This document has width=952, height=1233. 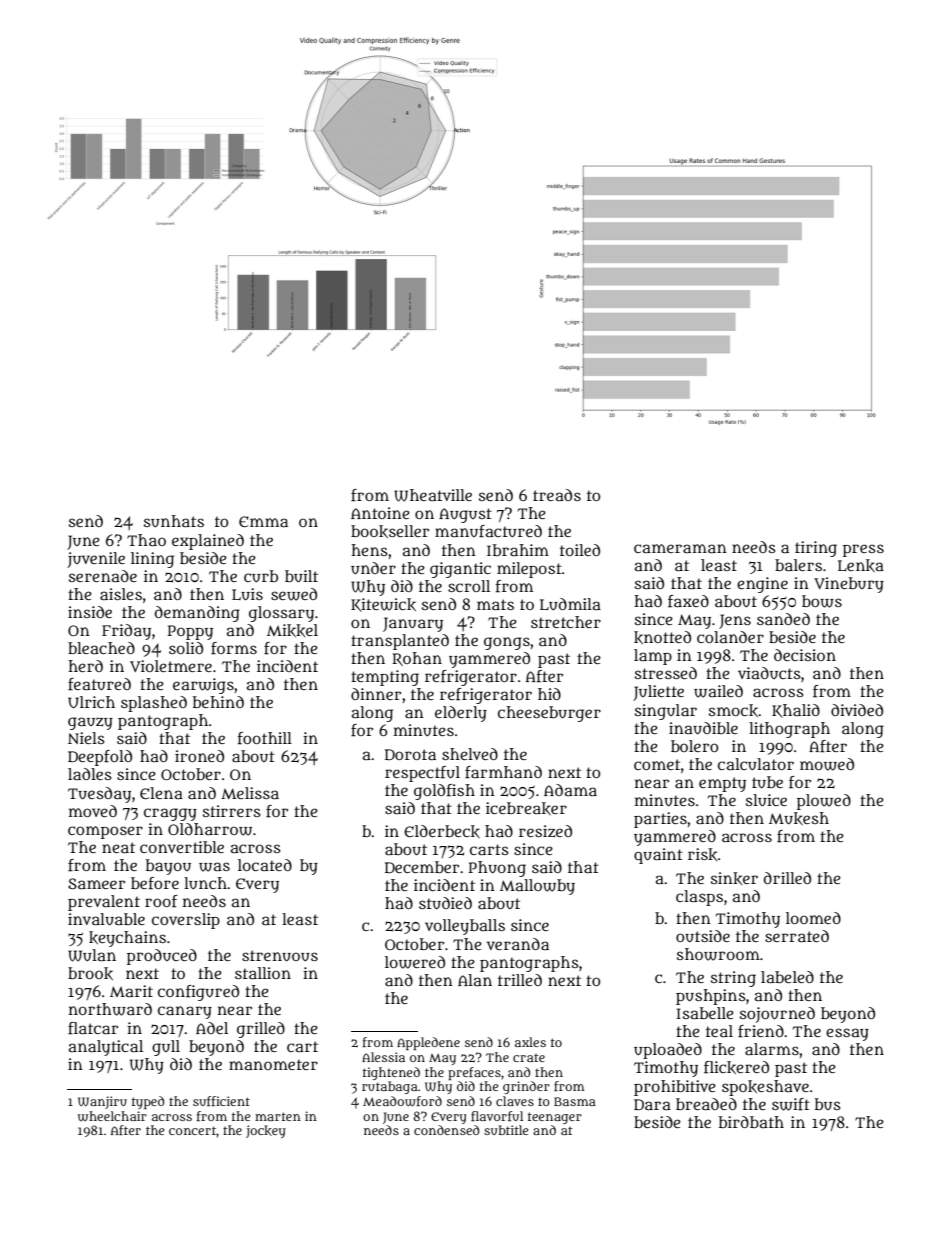 What do you see at coordinates (751, 1122) in the document?
I see `birdbath` at bounding box center [751, 1122].
